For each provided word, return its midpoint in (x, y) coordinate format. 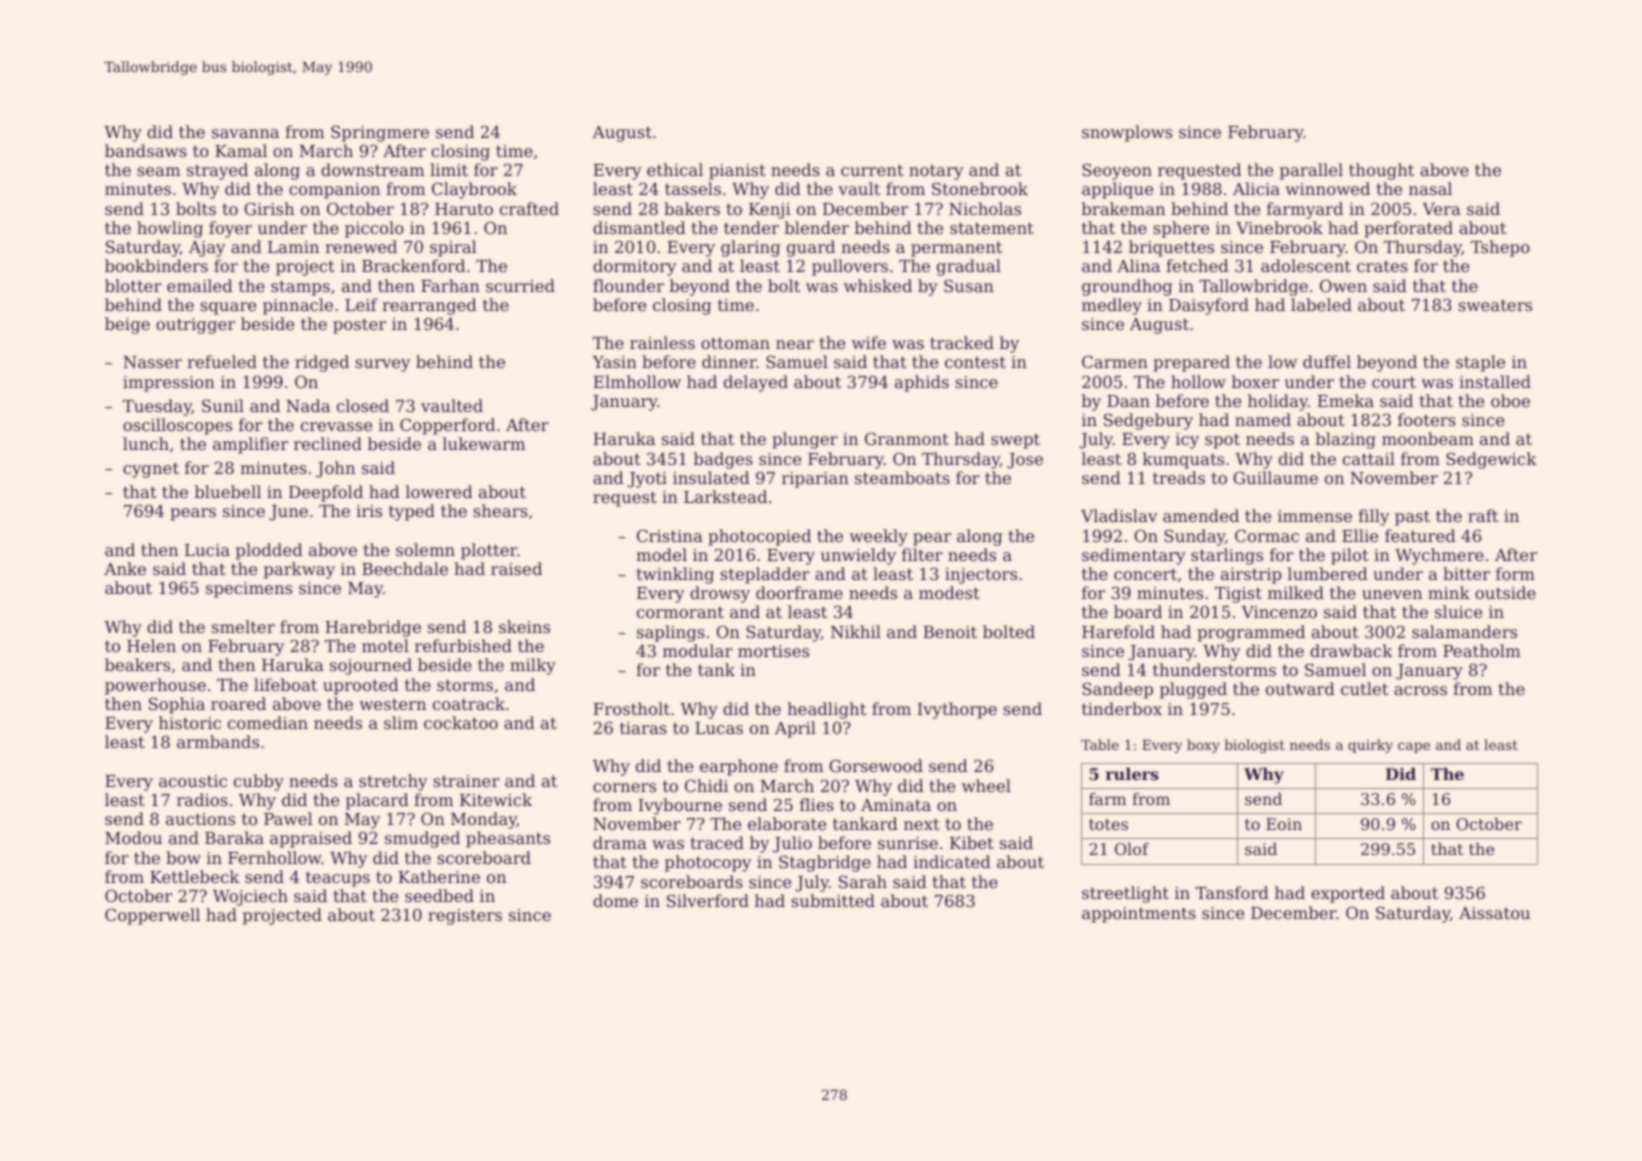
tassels (693, 188)
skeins (524, 626)
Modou (133, 837)
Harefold (1118, 631)
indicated (952, 861)
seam (158, 171)
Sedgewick (1491, 460)
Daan (1128, 401)
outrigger (195, 326)
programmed (1251, 633)
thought (1381, 171)
